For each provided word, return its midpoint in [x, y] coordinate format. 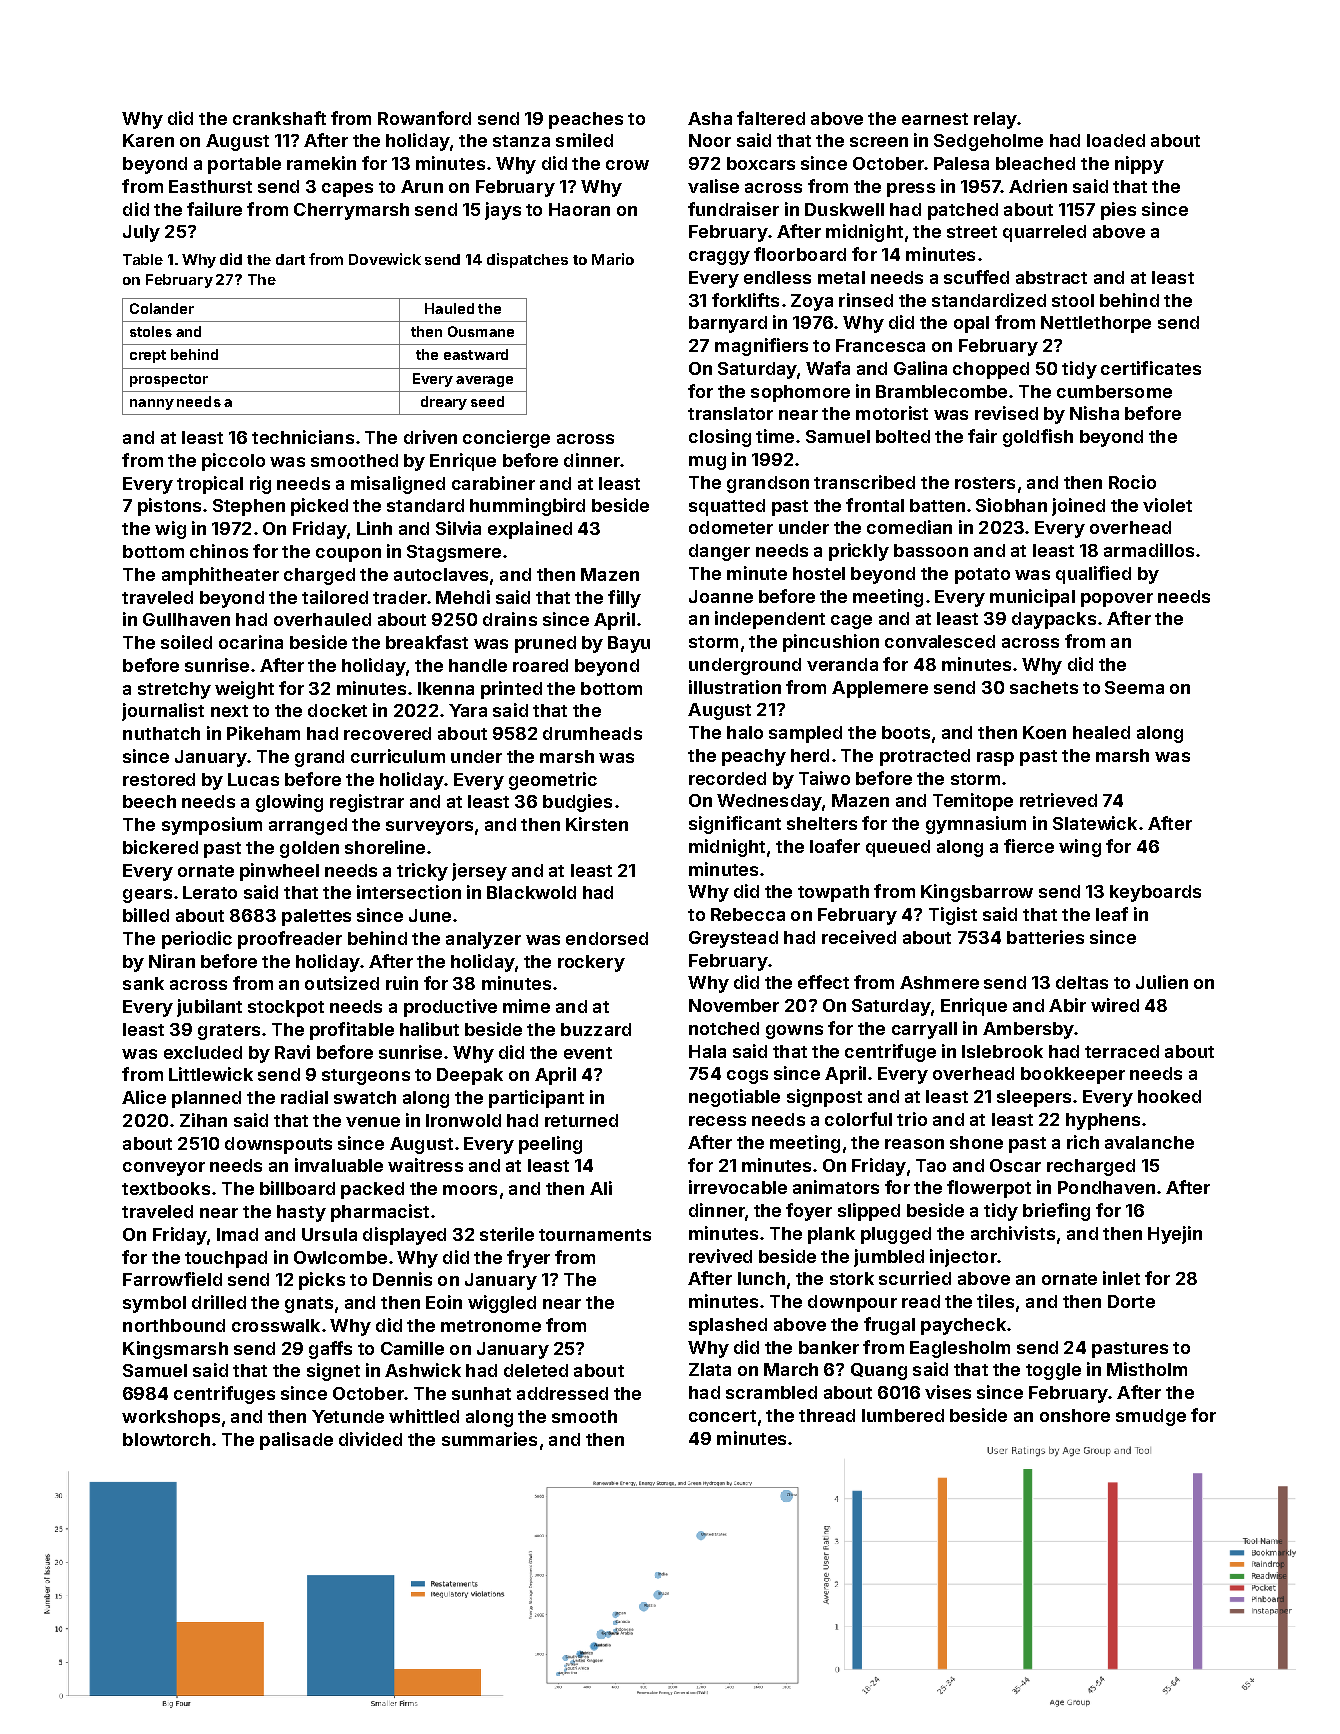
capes [347, 190]
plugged [896, 1235]
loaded [1116, 140]
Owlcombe [340, 1257]
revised [1006, 413]
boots [906, 732]
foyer [809, 1212]
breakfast [427, 642]
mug [707, 463]
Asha [710, 118]
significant [735, 825]
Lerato [210, 892]
